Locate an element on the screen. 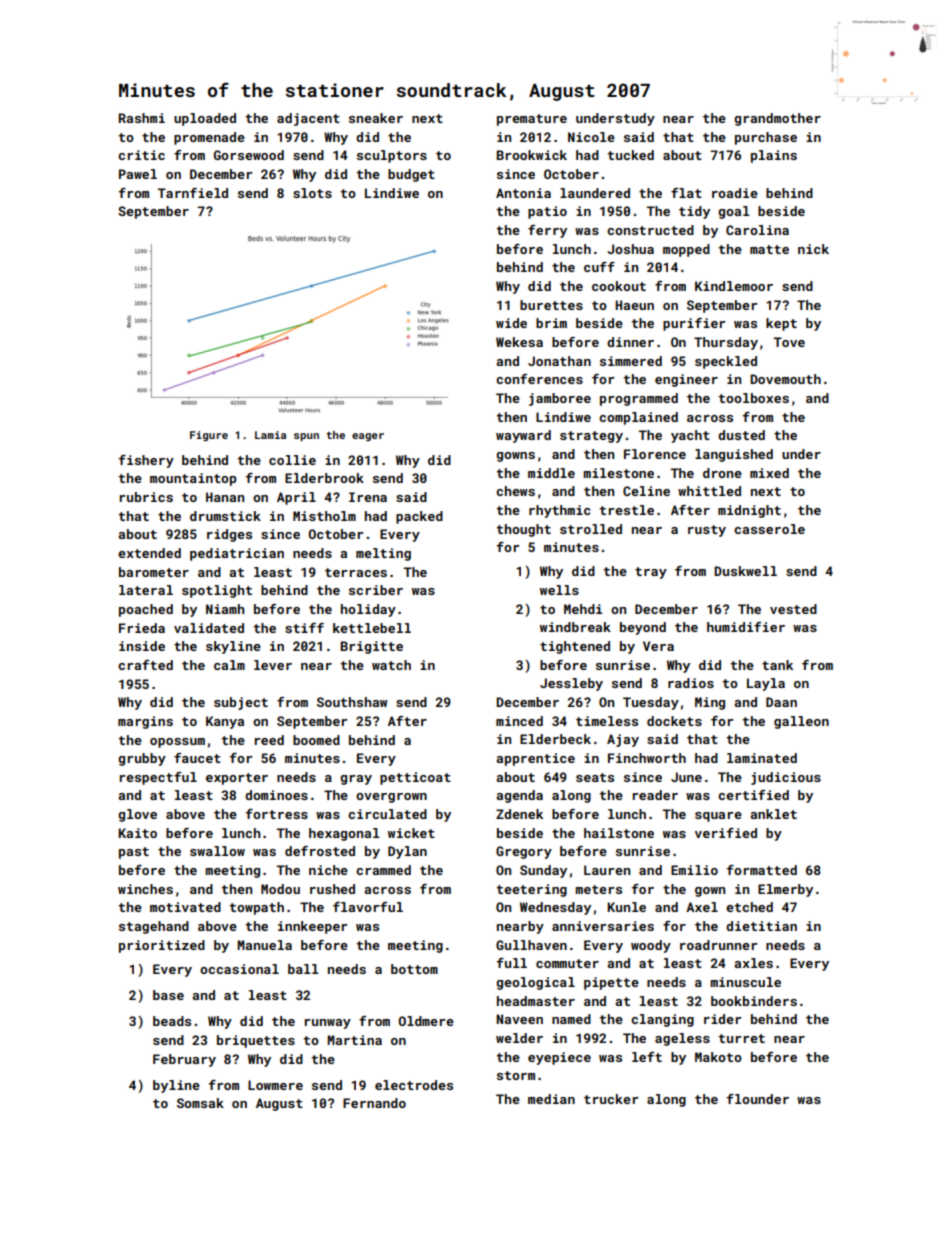  uploaded is located at coordinates (205, 119).
